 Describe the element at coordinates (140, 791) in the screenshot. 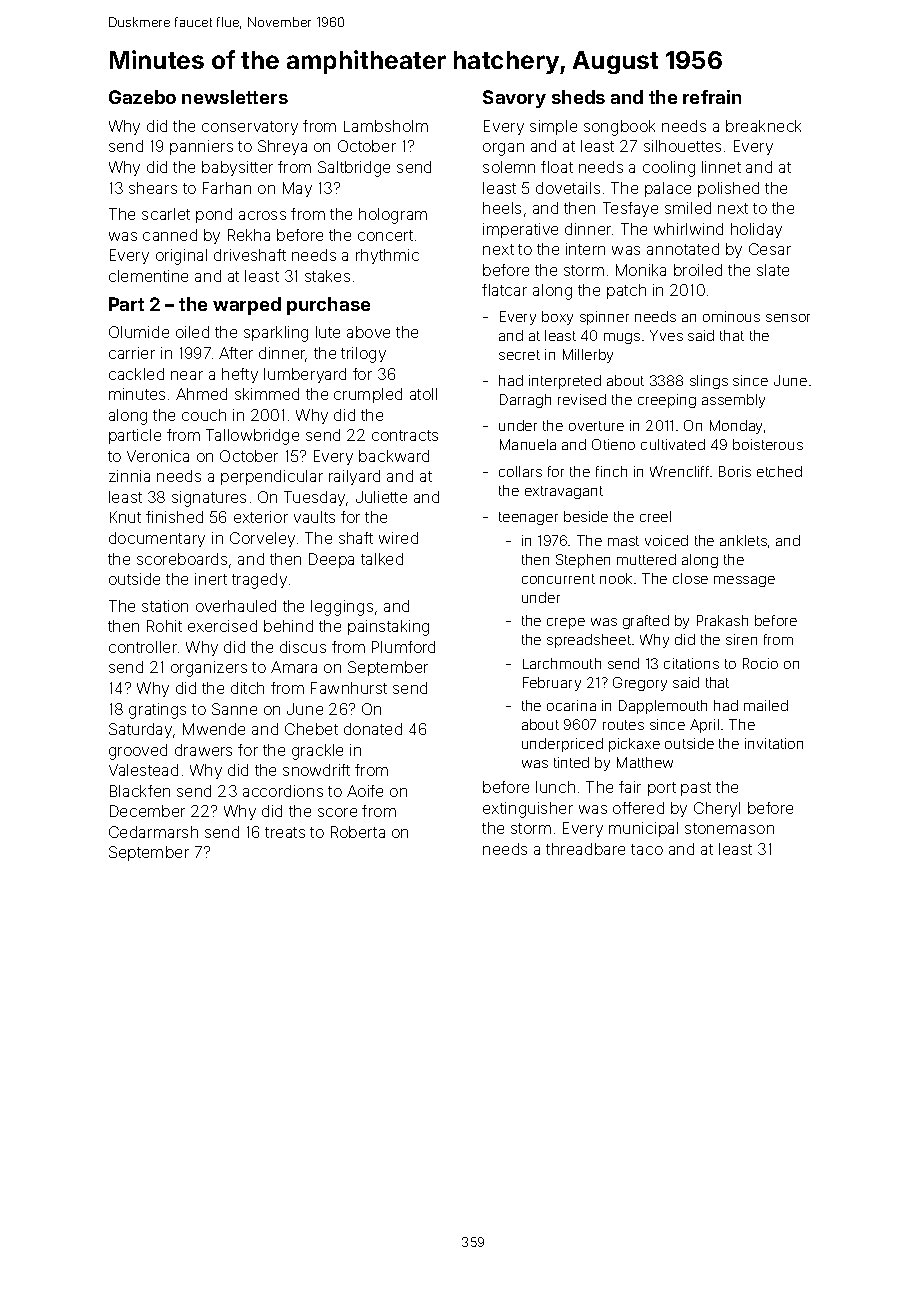

I see `Blackfen` at that location.
